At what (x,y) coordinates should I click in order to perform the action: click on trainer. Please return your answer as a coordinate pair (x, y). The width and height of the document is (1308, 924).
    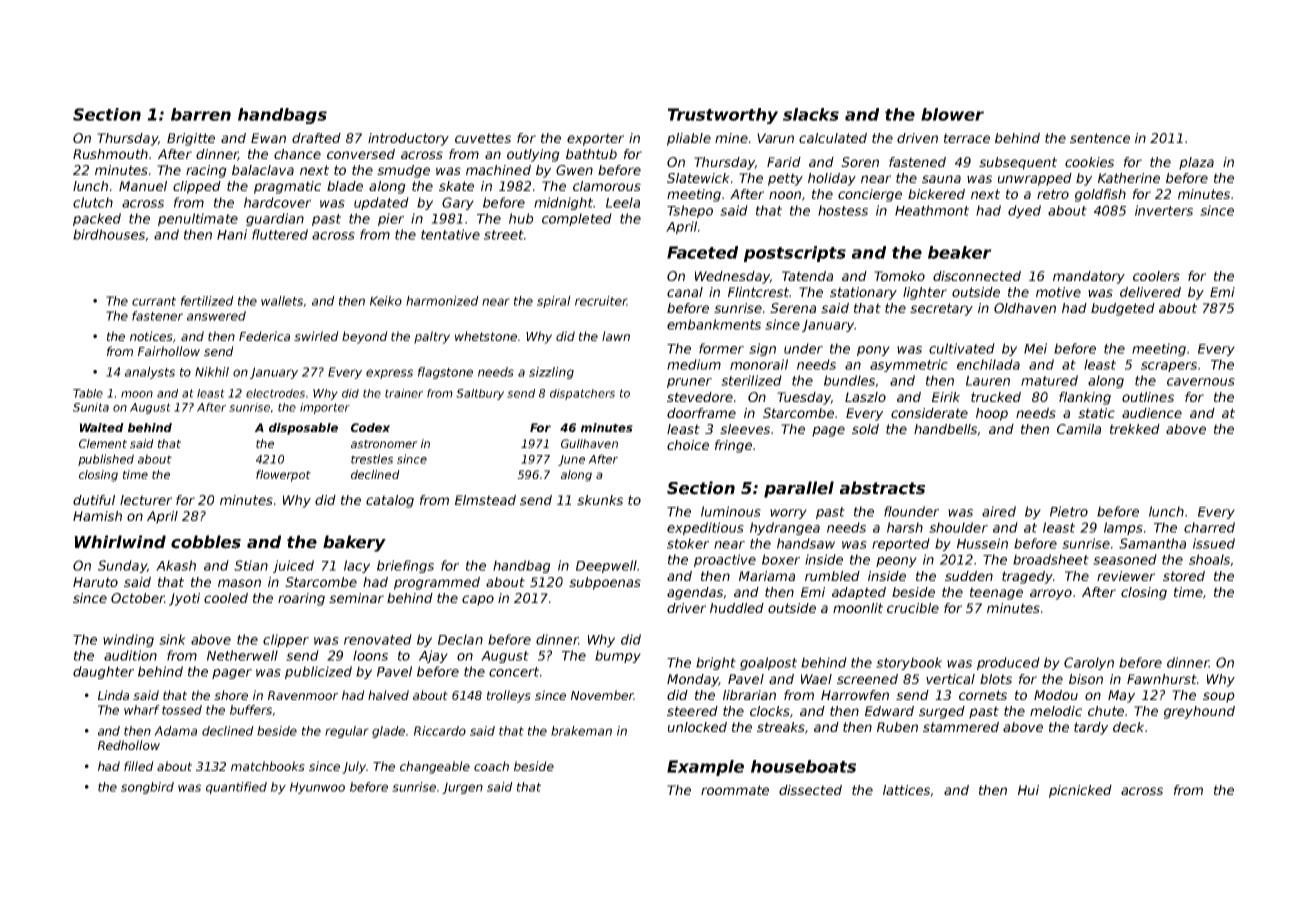
    Looking at the image, I should click on (404, 393).
